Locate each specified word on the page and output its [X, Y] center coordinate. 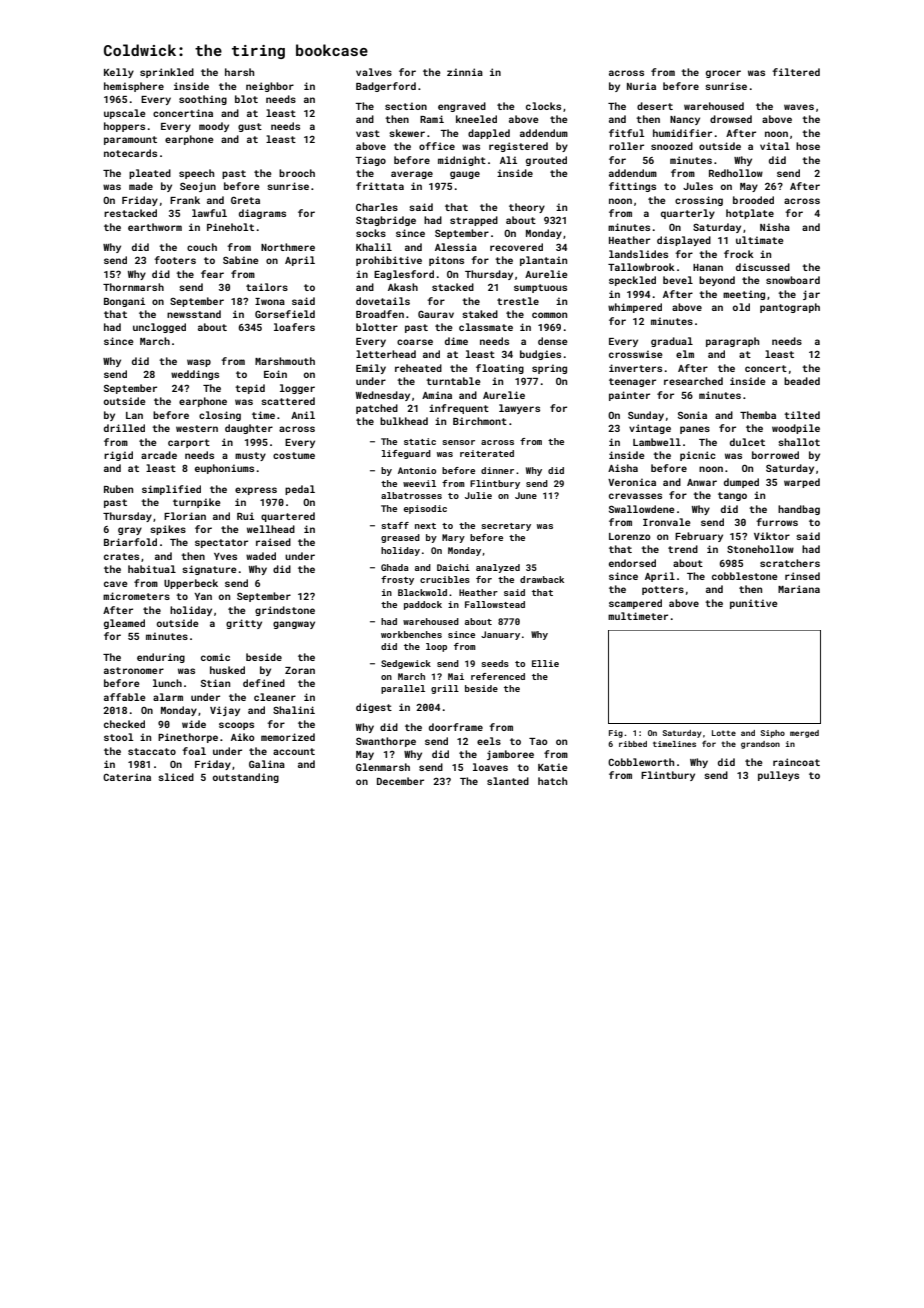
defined [264, 683]
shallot [799, 442]
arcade [159, 455]
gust [250, 127]
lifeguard [406, 454]
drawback [542, 579]
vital [775, 146]
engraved [462, 107]
